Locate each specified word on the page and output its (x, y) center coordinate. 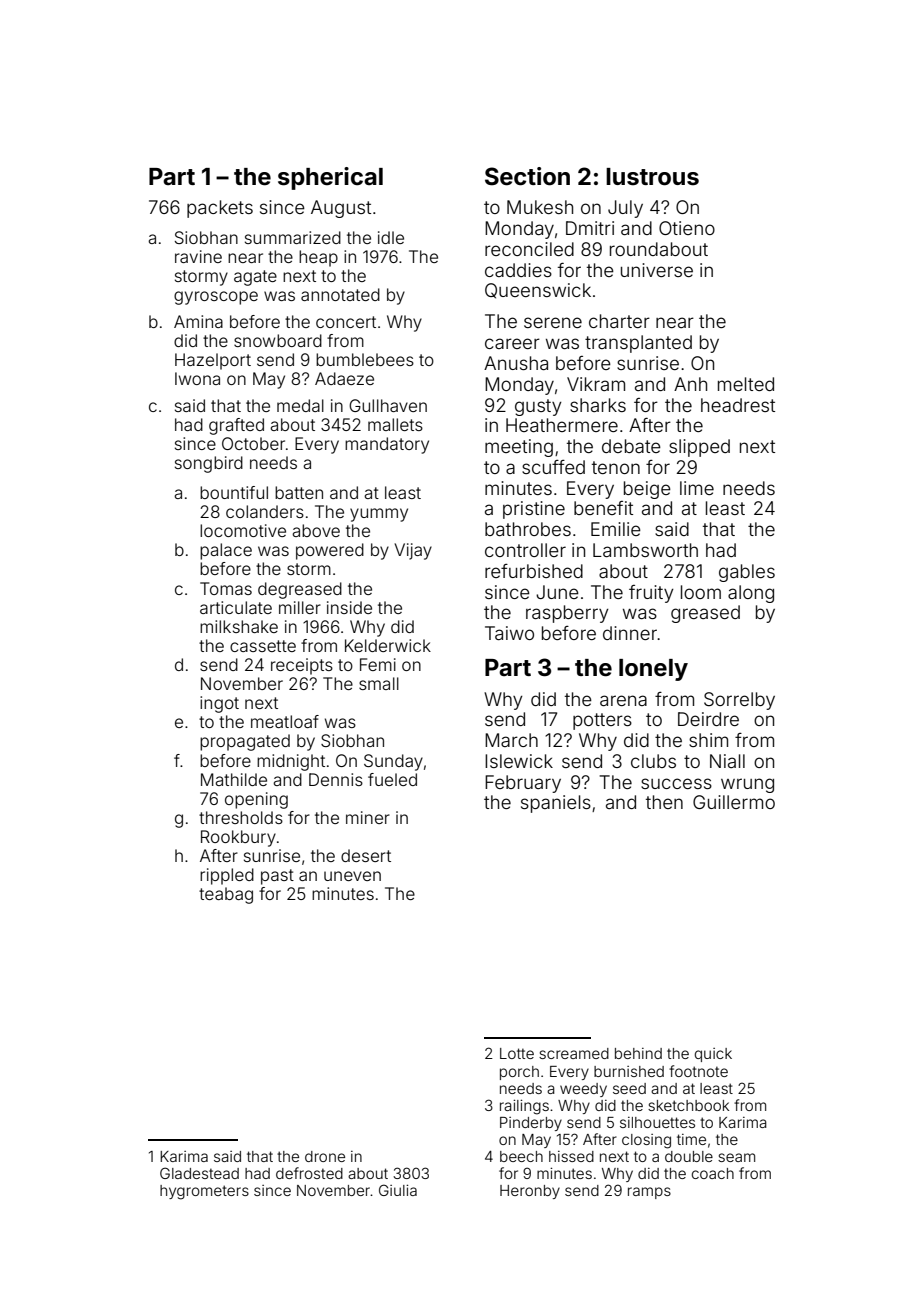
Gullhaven (388, 405)
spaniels (556, 804)
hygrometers (204, 1192)
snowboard (278, 340)
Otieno (687, 228)
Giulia (398, 1190)
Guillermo (734, 802)
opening (256, 800)
